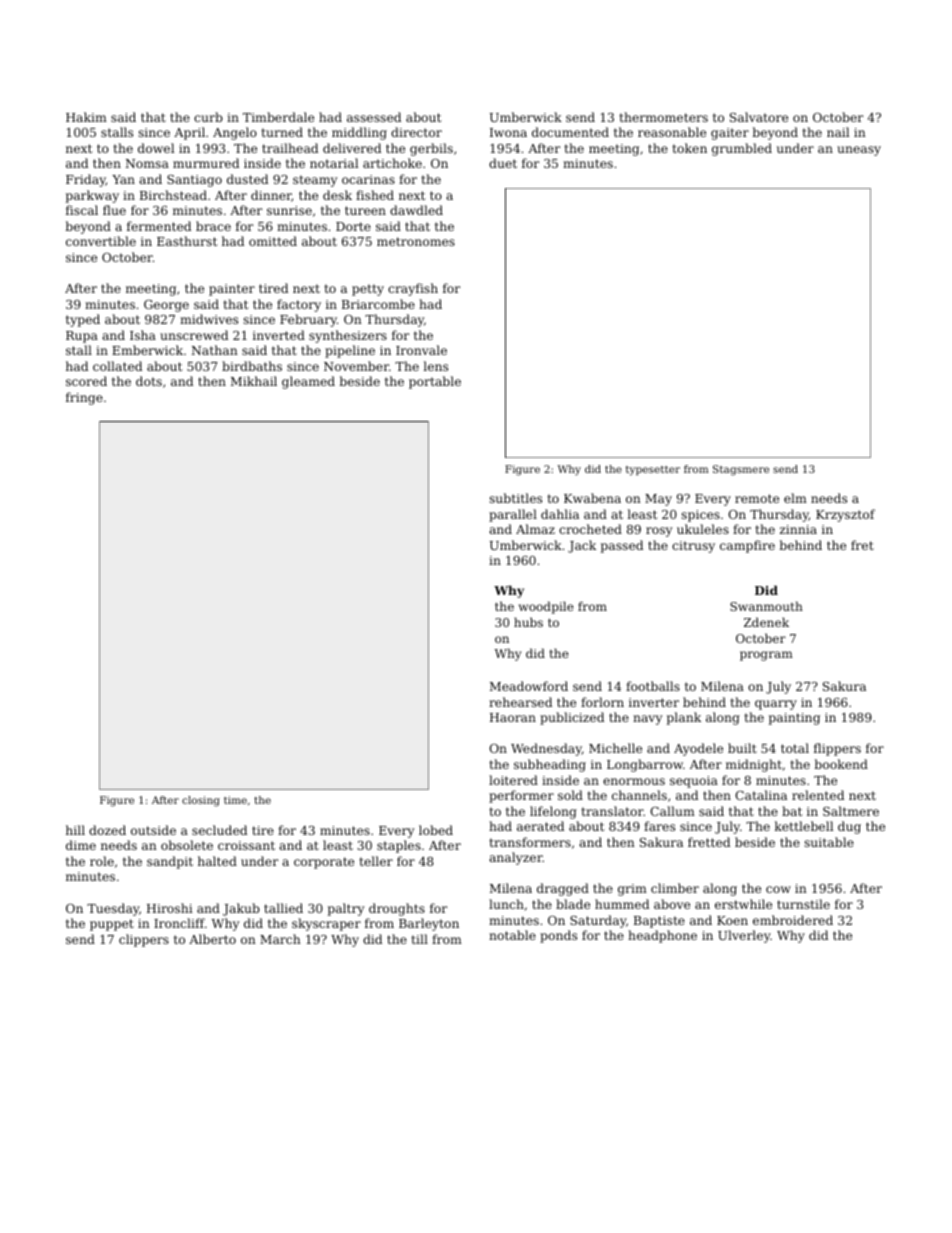 The height and width of the screenshot is (1233, 952). I want to click on Krzysztof, so click(845, 515).
